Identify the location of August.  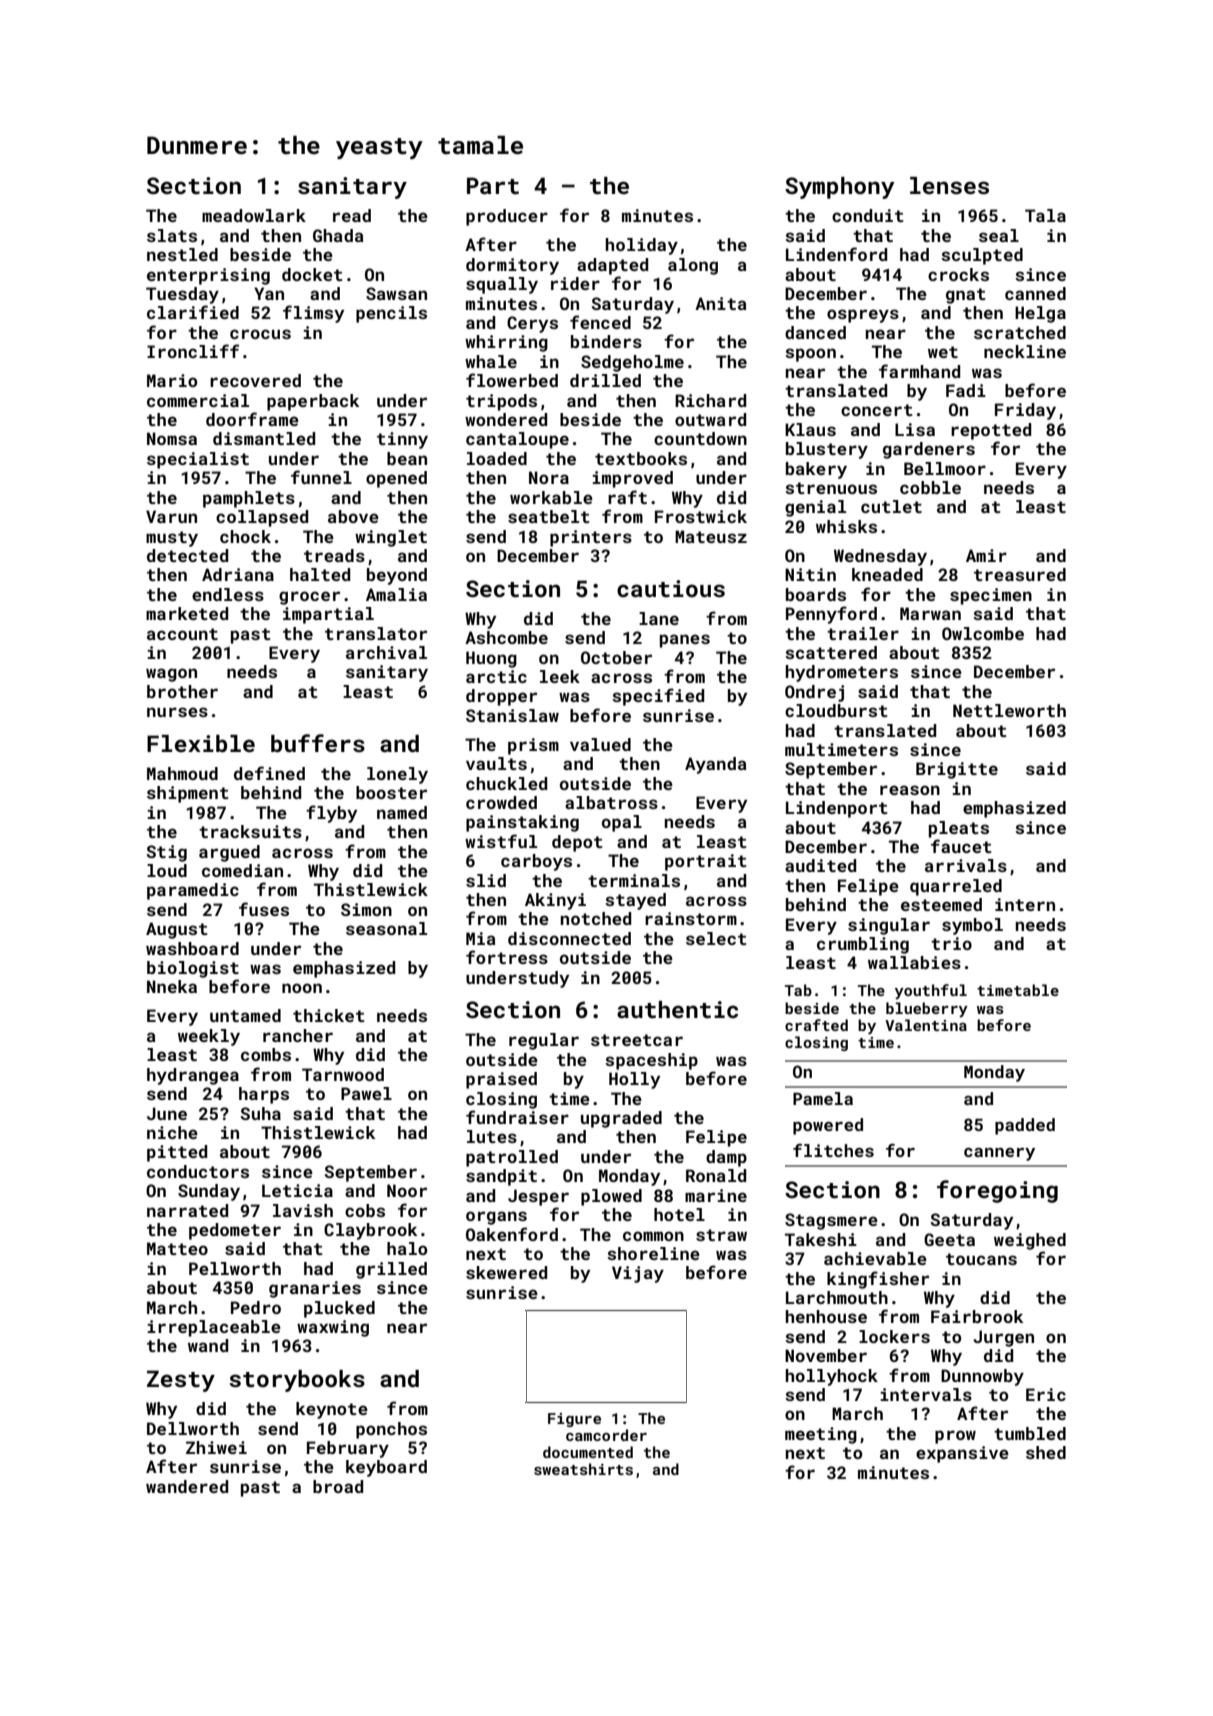
(177, 930).
